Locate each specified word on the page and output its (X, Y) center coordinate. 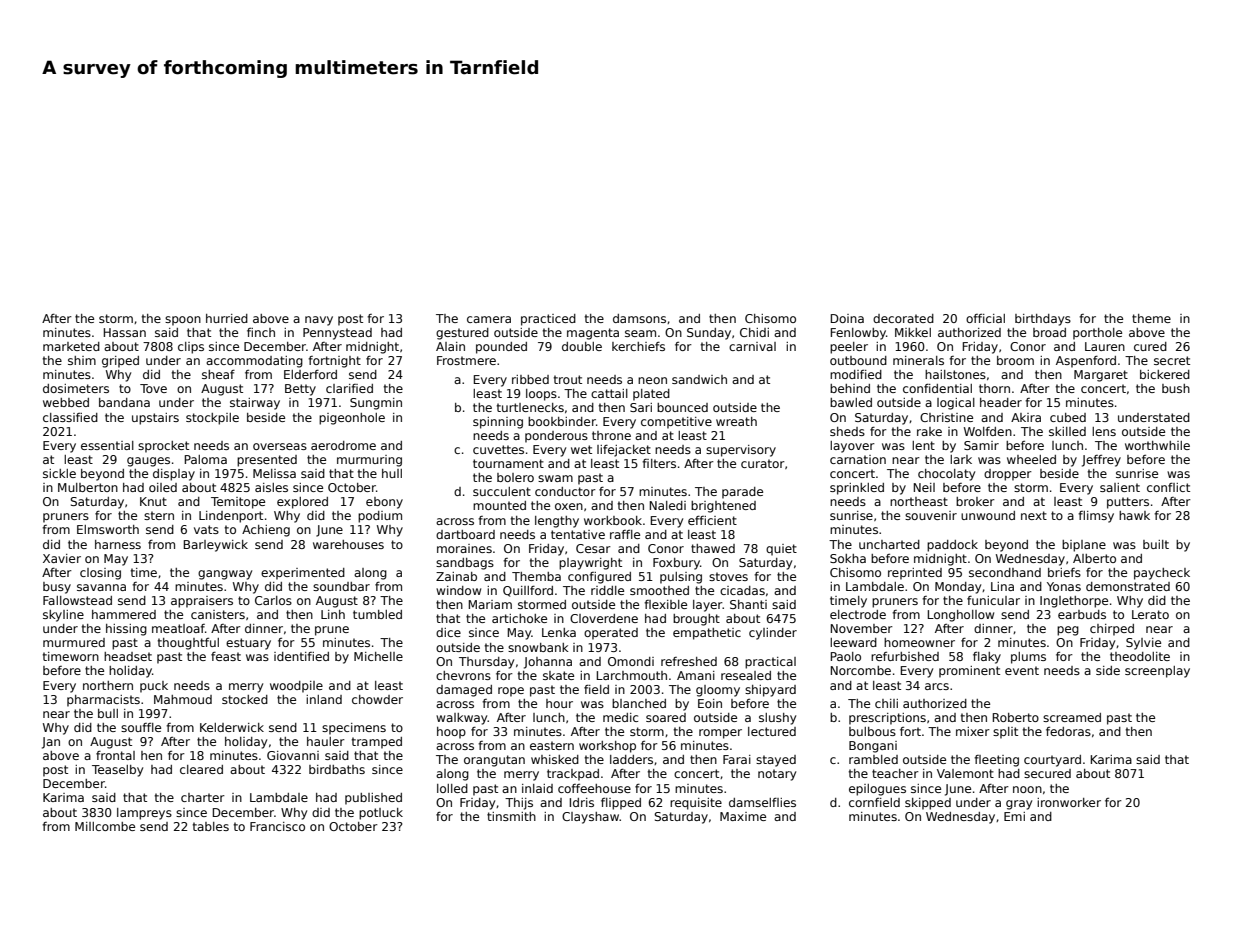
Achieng (266, 531)
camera (489, 319)
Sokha (848, 558)
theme (1151, 318)
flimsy (1096, 517)
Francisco (277, 826)
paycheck (1162, 574)
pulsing (681, 578)
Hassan (125, 332)
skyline (63, 616)
